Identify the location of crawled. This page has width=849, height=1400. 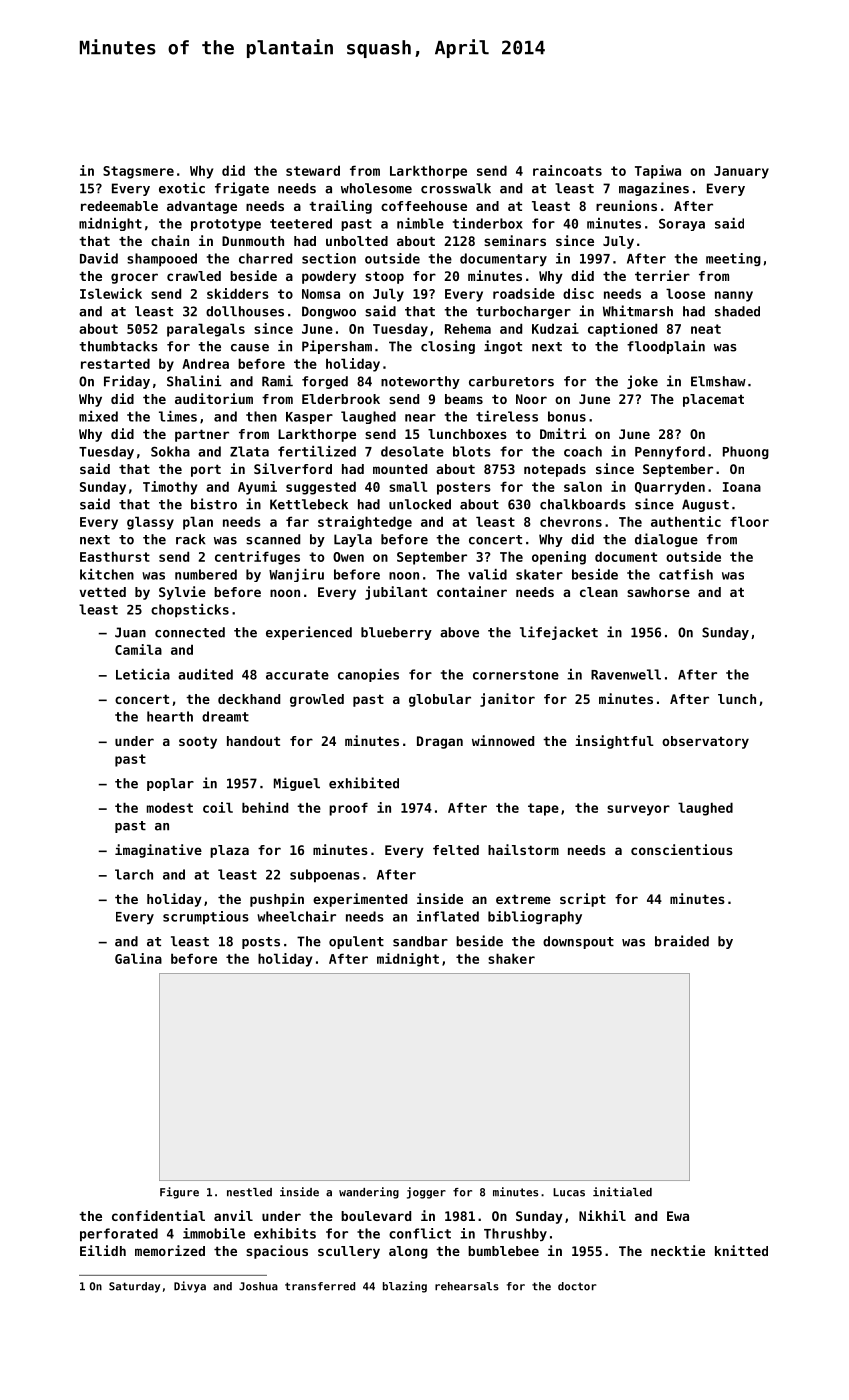
(194, 276).
